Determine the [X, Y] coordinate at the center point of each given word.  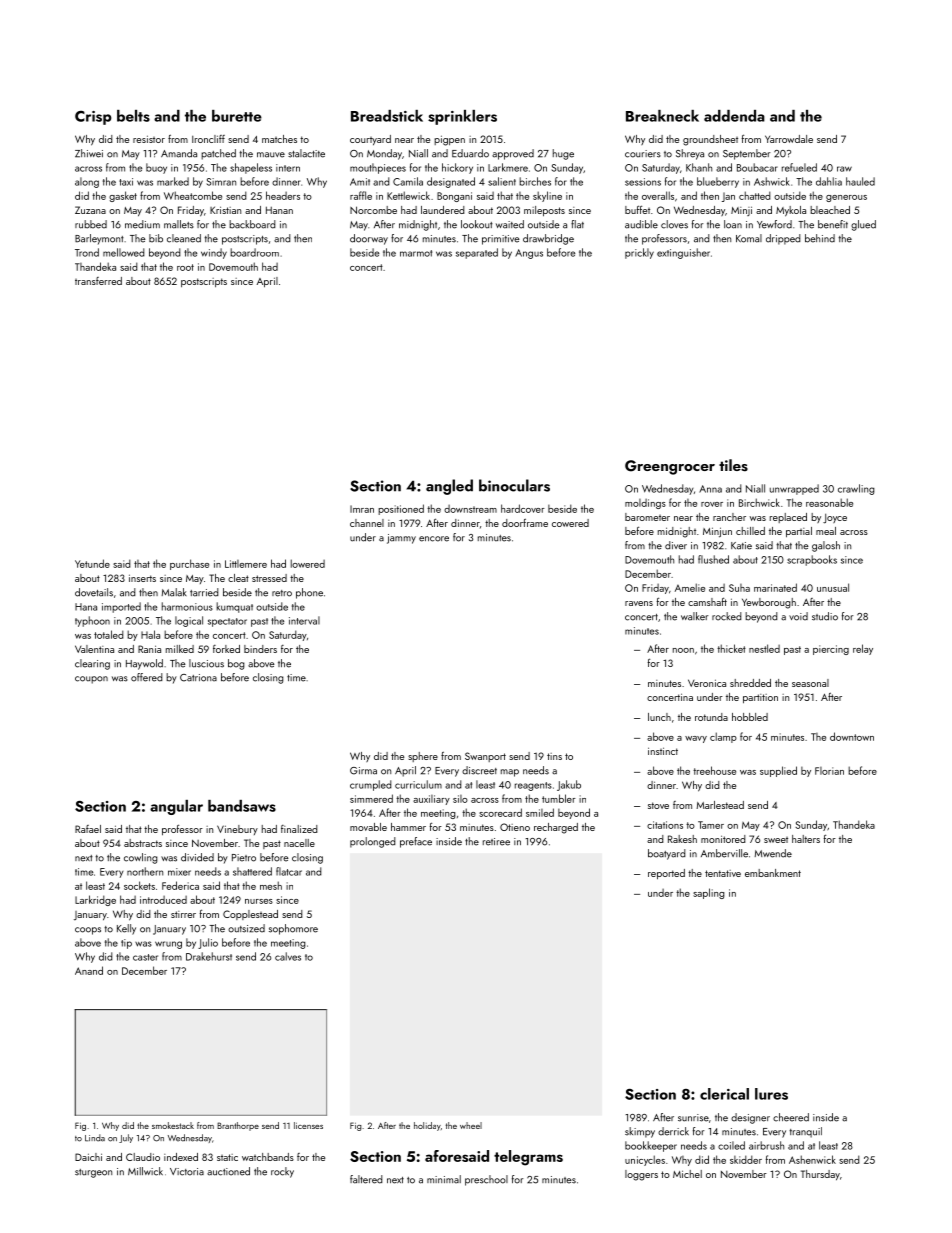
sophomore [293, 929]
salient [502, 181]
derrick [673, 1131]
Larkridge [95, 900]
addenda [734, 116]
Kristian [225, 210]
